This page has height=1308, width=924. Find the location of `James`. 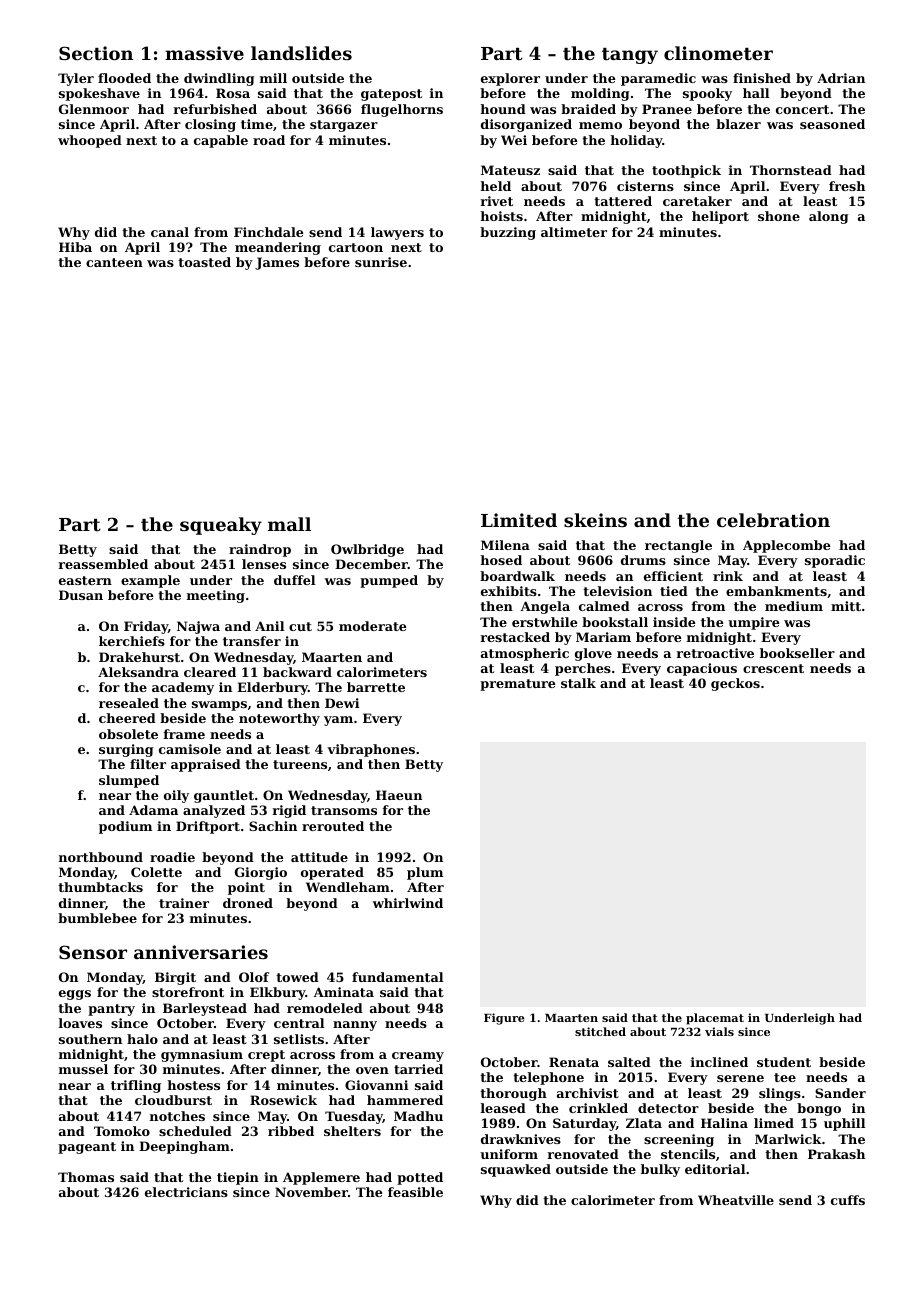

James is located at coordinates (277, 263).
